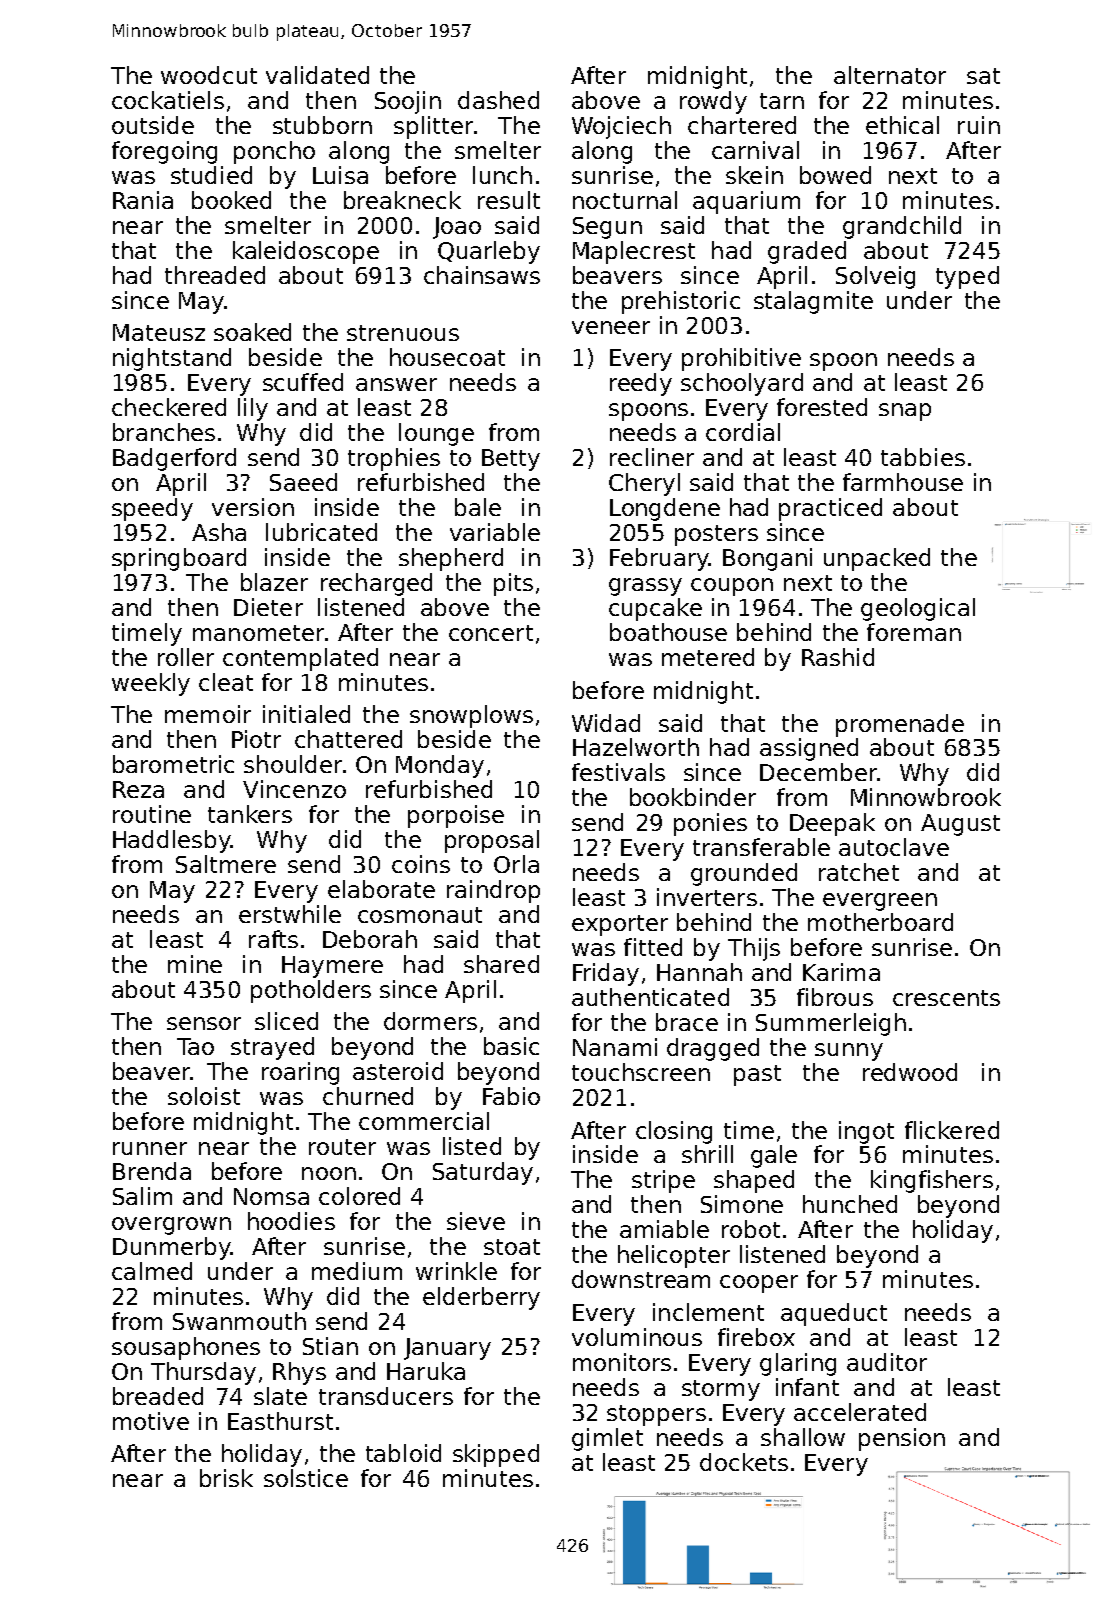  I want to click on motive, so click(151, 1421).
